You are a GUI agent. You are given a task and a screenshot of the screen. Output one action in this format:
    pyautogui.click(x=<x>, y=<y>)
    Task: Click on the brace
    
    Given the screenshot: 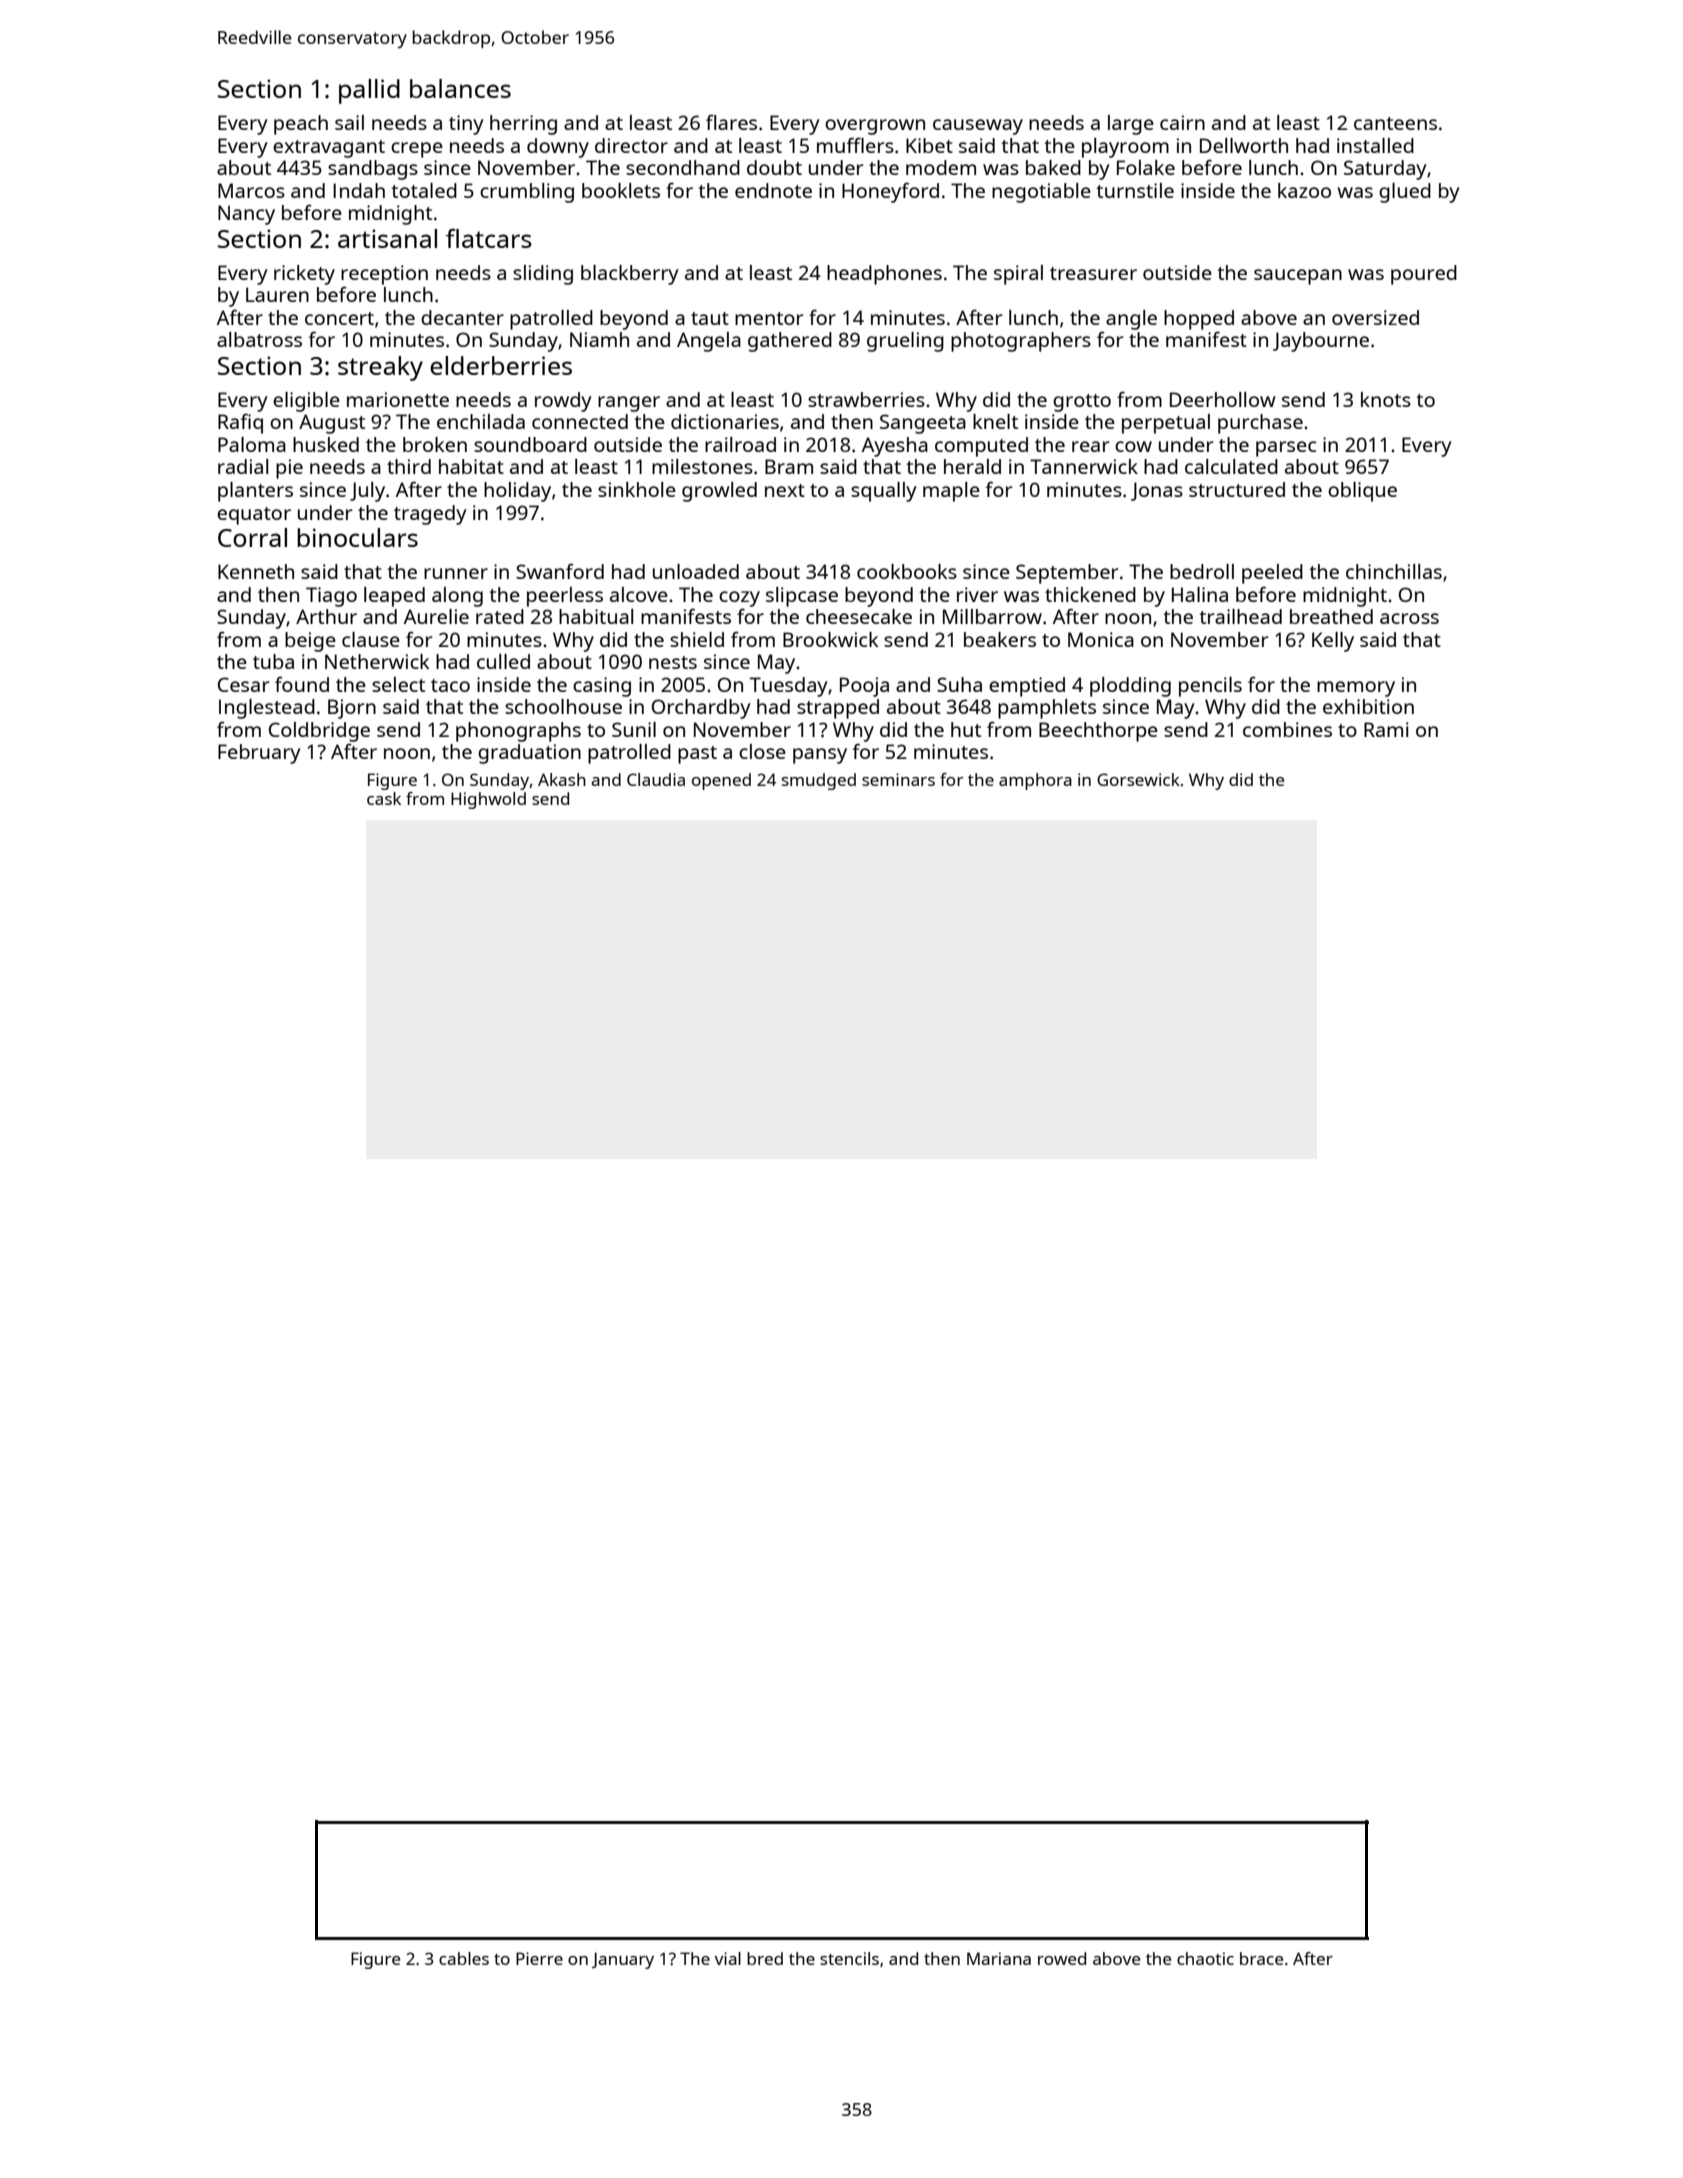 What is the action you would take?
    pyautogui.click(x=1261, y=1958)
